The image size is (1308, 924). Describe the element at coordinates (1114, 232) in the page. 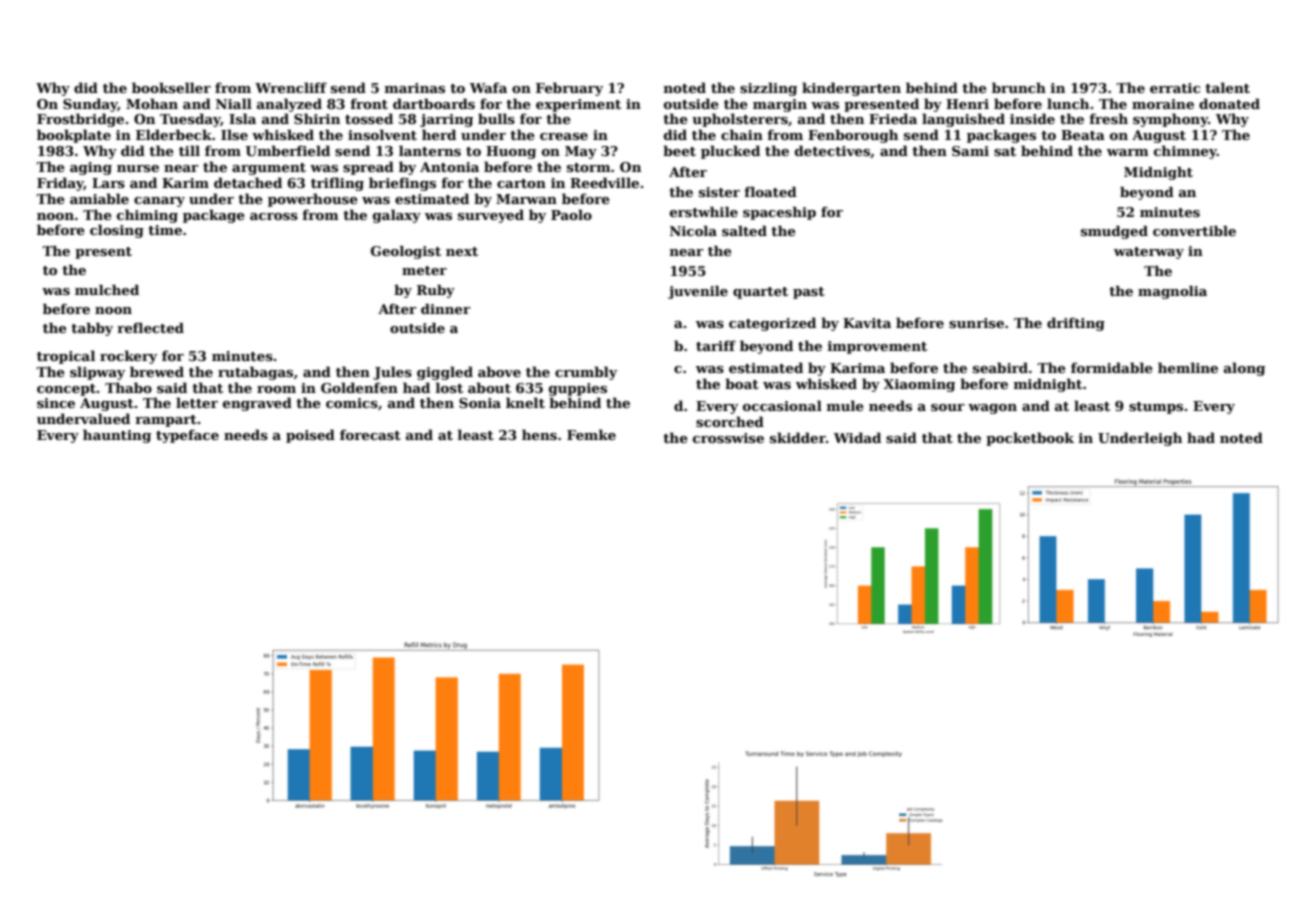

I see `smudged` at that location.
